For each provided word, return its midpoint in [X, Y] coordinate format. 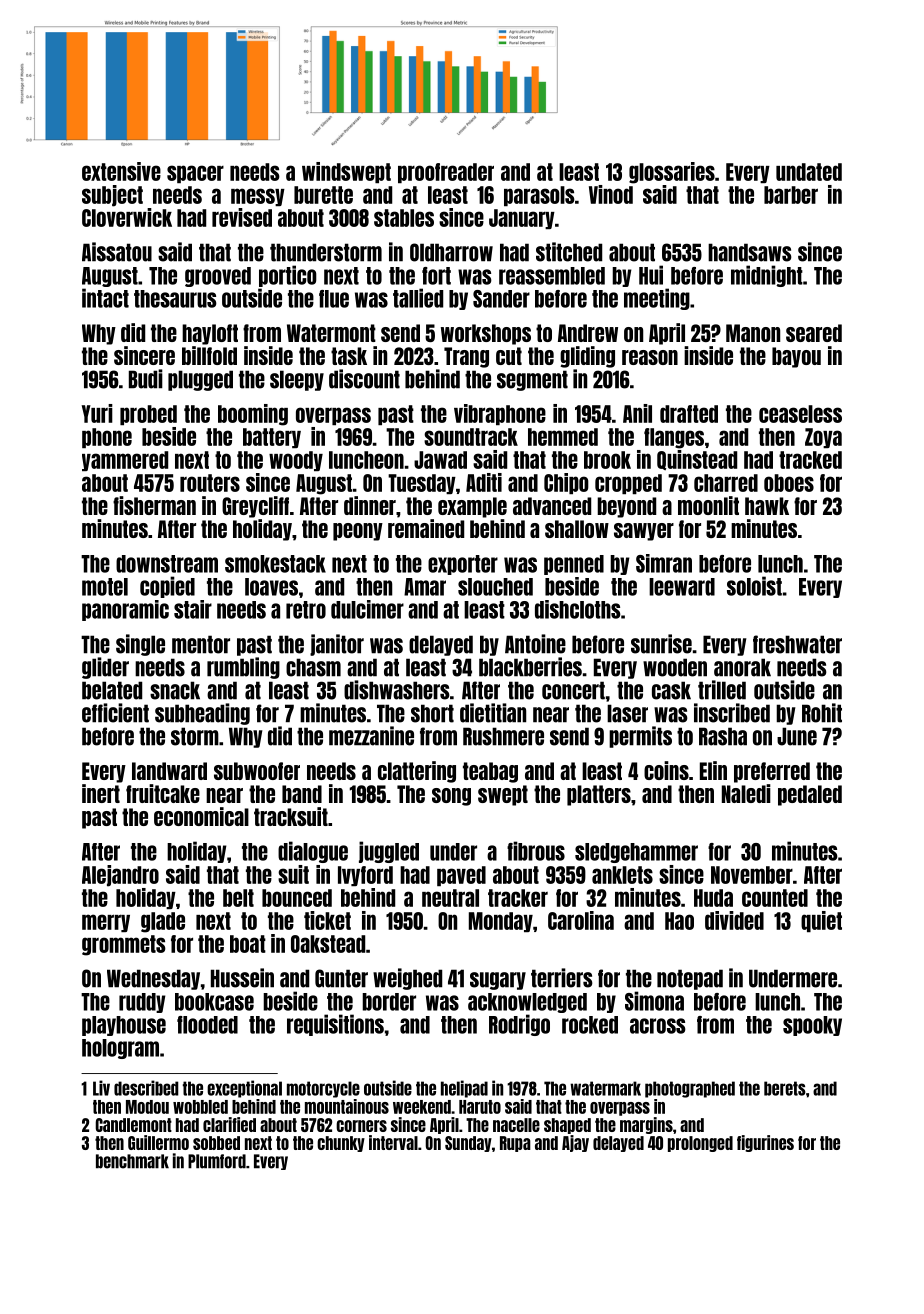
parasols [539, 196]
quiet [821, 921]
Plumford [217, 1161]
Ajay [575, 1143]
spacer [195, 174]
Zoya [823, 438]
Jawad [440, 460]
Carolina [581, 920]
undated [809, 172]
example [472, 507]
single [140, 645]
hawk [767, 506]
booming [253, 415]
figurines [765, 1143]
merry [106, 923]
